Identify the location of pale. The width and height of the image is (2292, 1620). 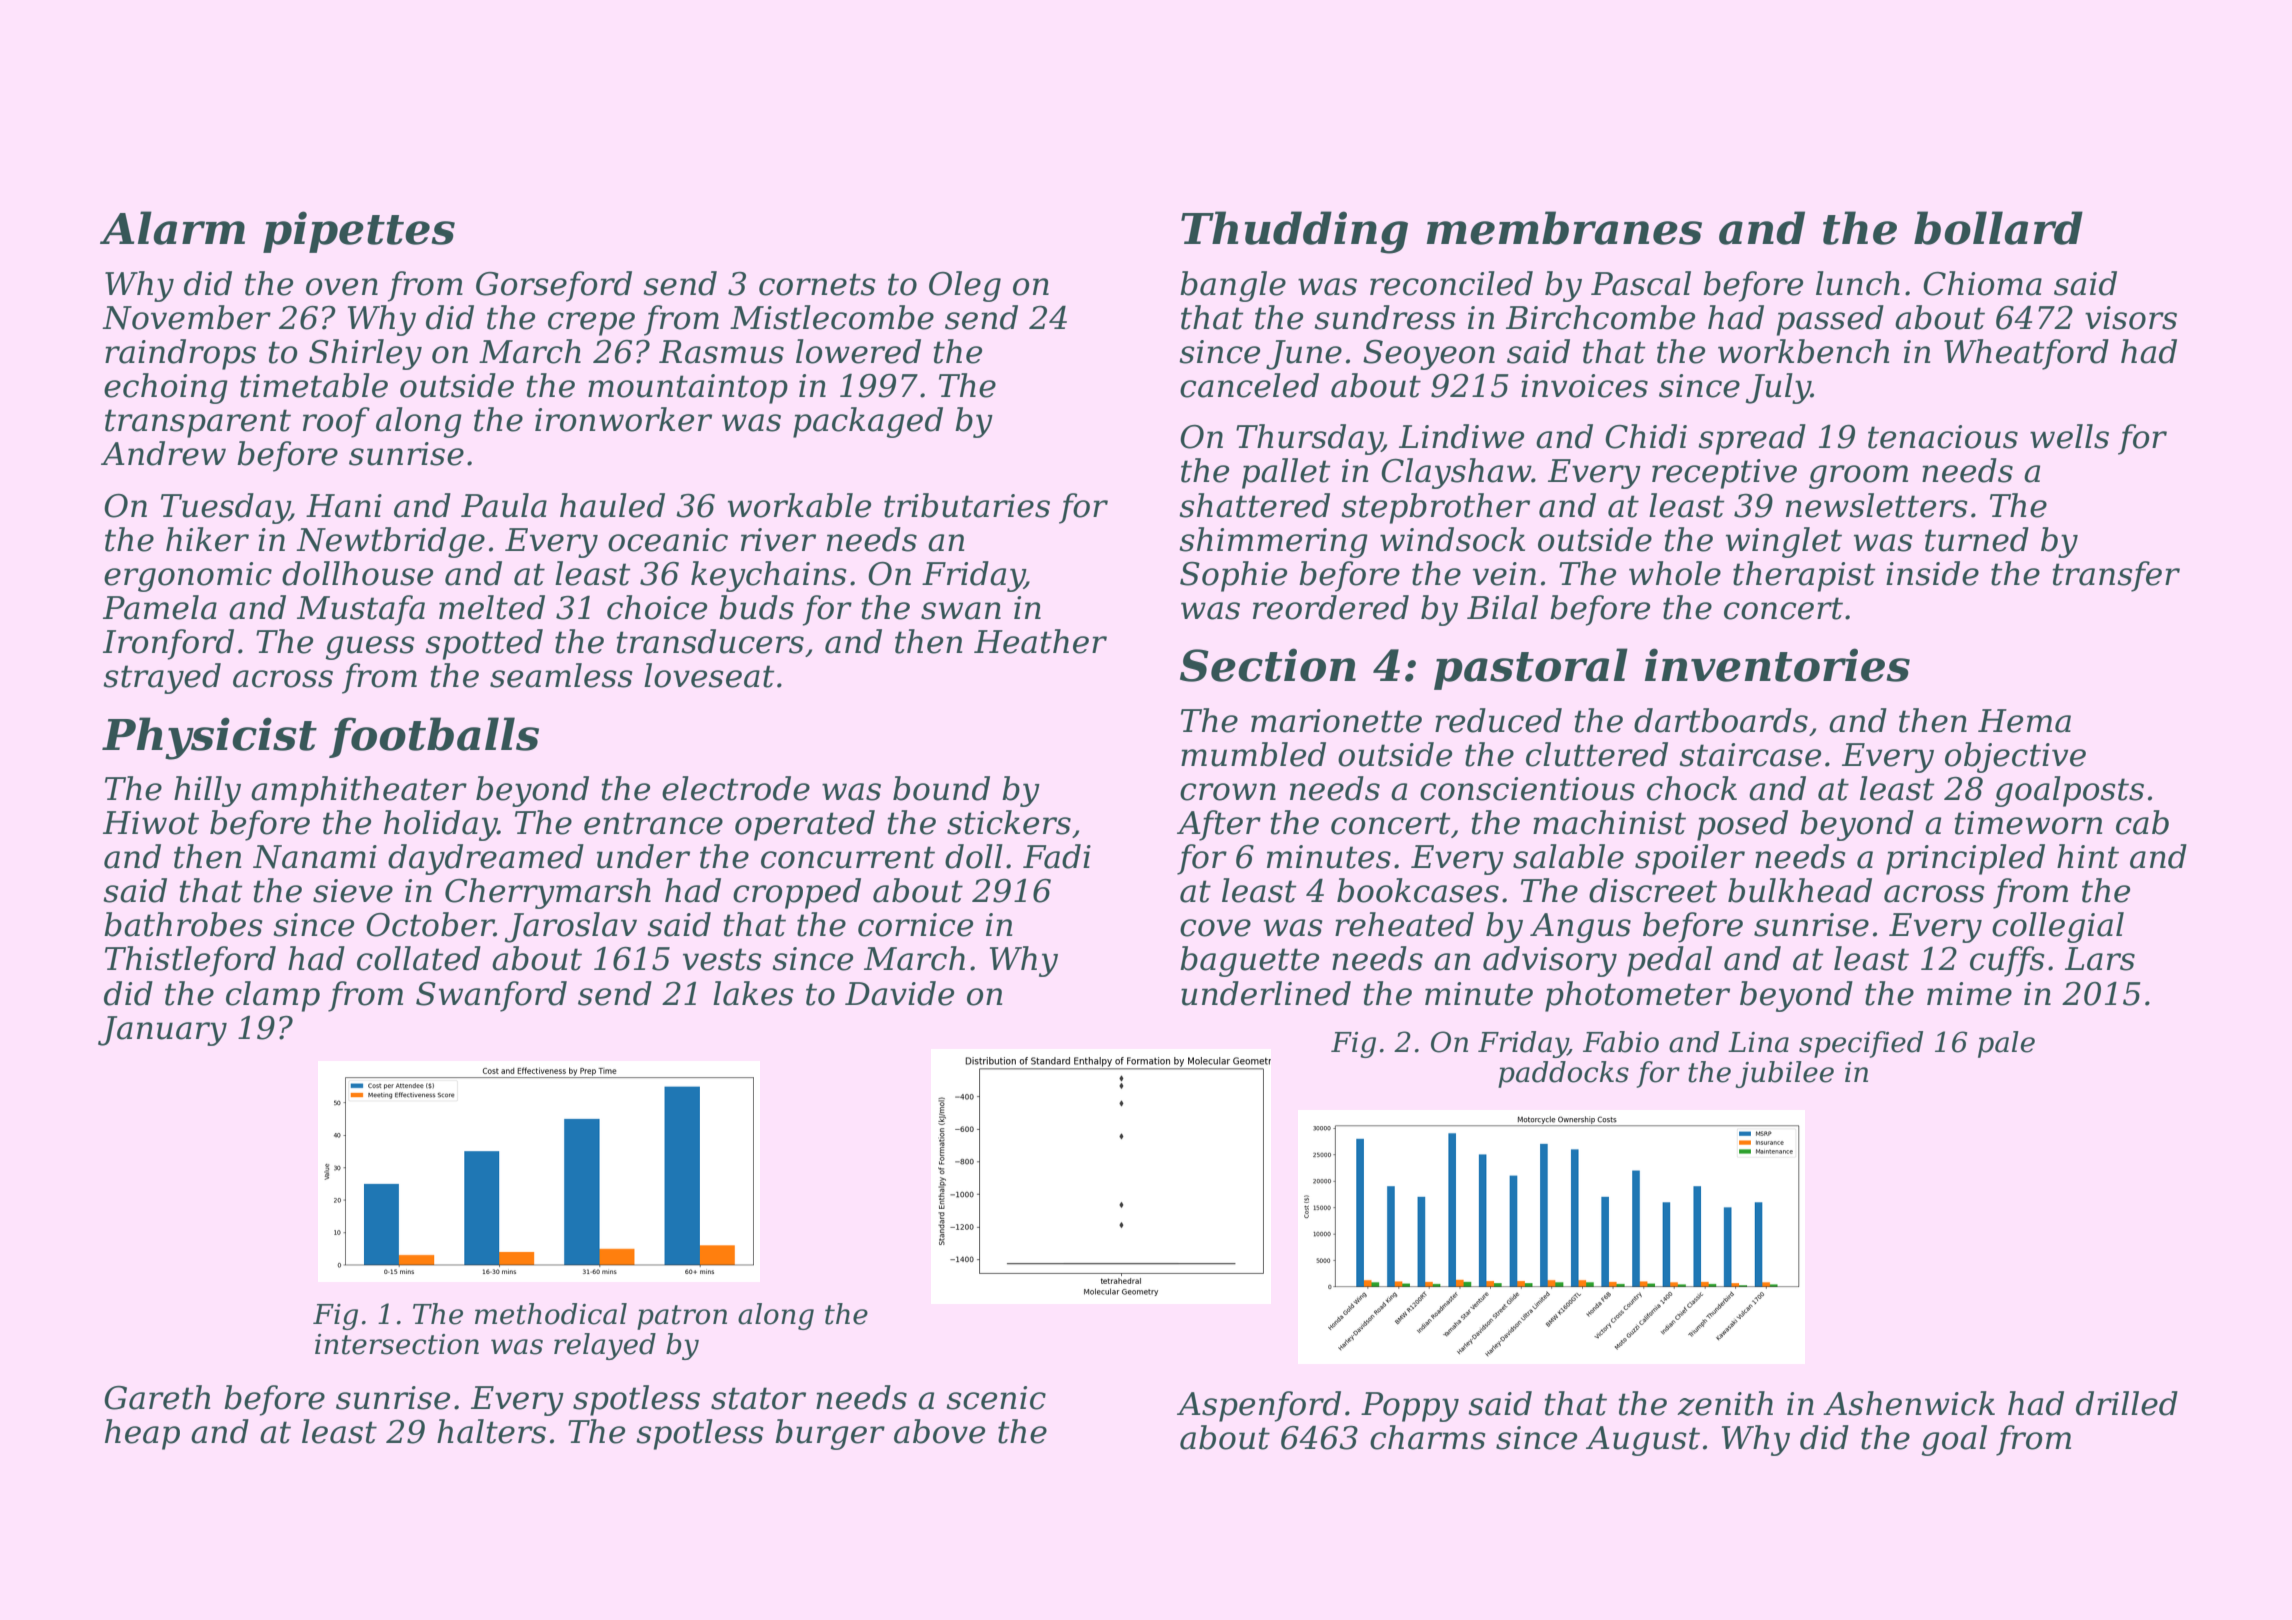
(2006, 1044).
